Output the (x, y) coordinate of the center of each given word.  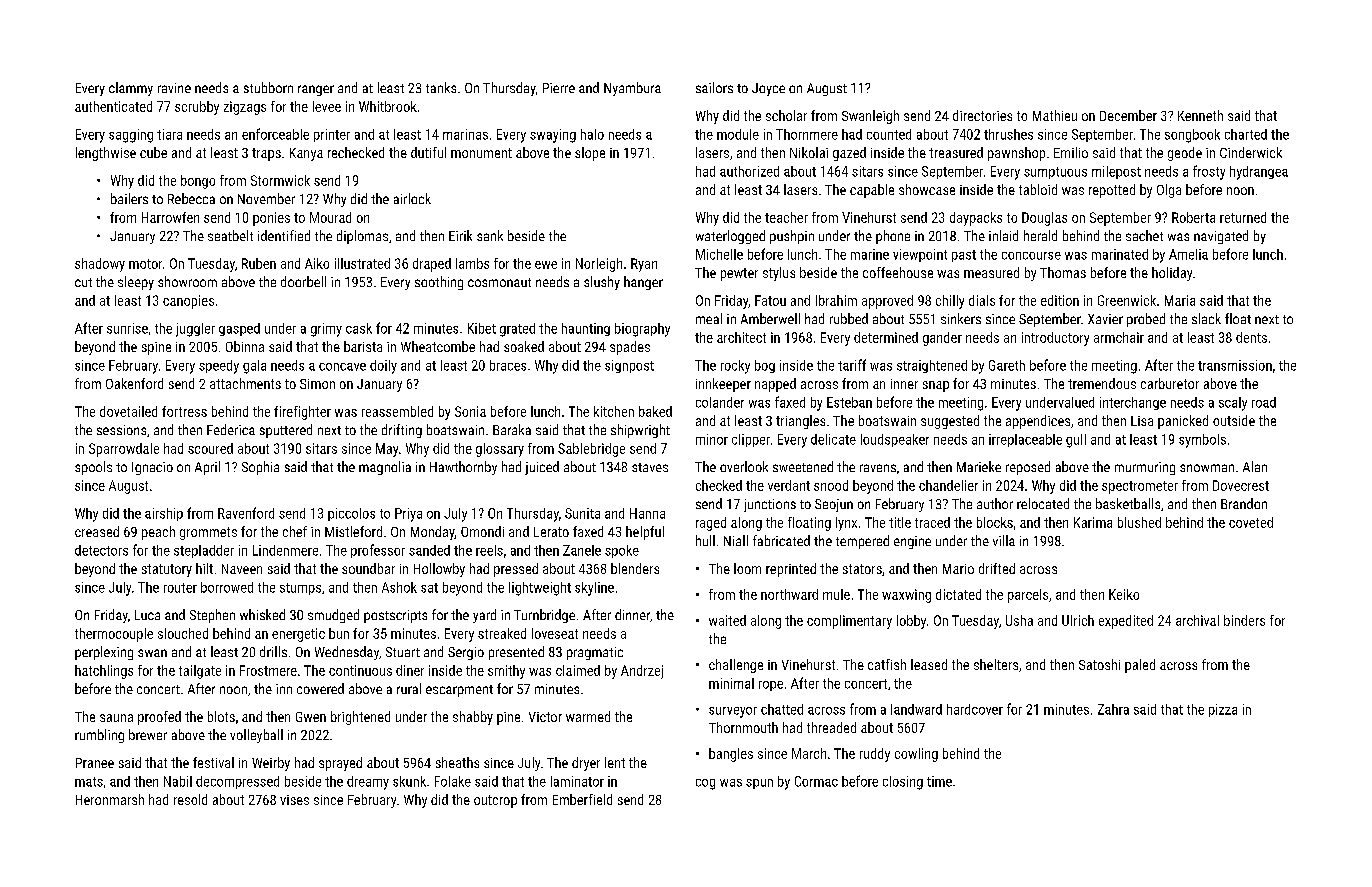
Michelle (719, 254)
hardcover (975, 709)
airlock (412, 198)
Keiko (1124, 594)
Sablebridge (591, 450)
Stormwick (280, 180)
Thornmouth (743, 727)
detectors (101, 550)
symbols (1202, 441)
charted (1246, 134)
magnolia (385, 468)
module (738, 134)
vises (294, 800)
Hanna (647, 513)
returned (1243, 217)
